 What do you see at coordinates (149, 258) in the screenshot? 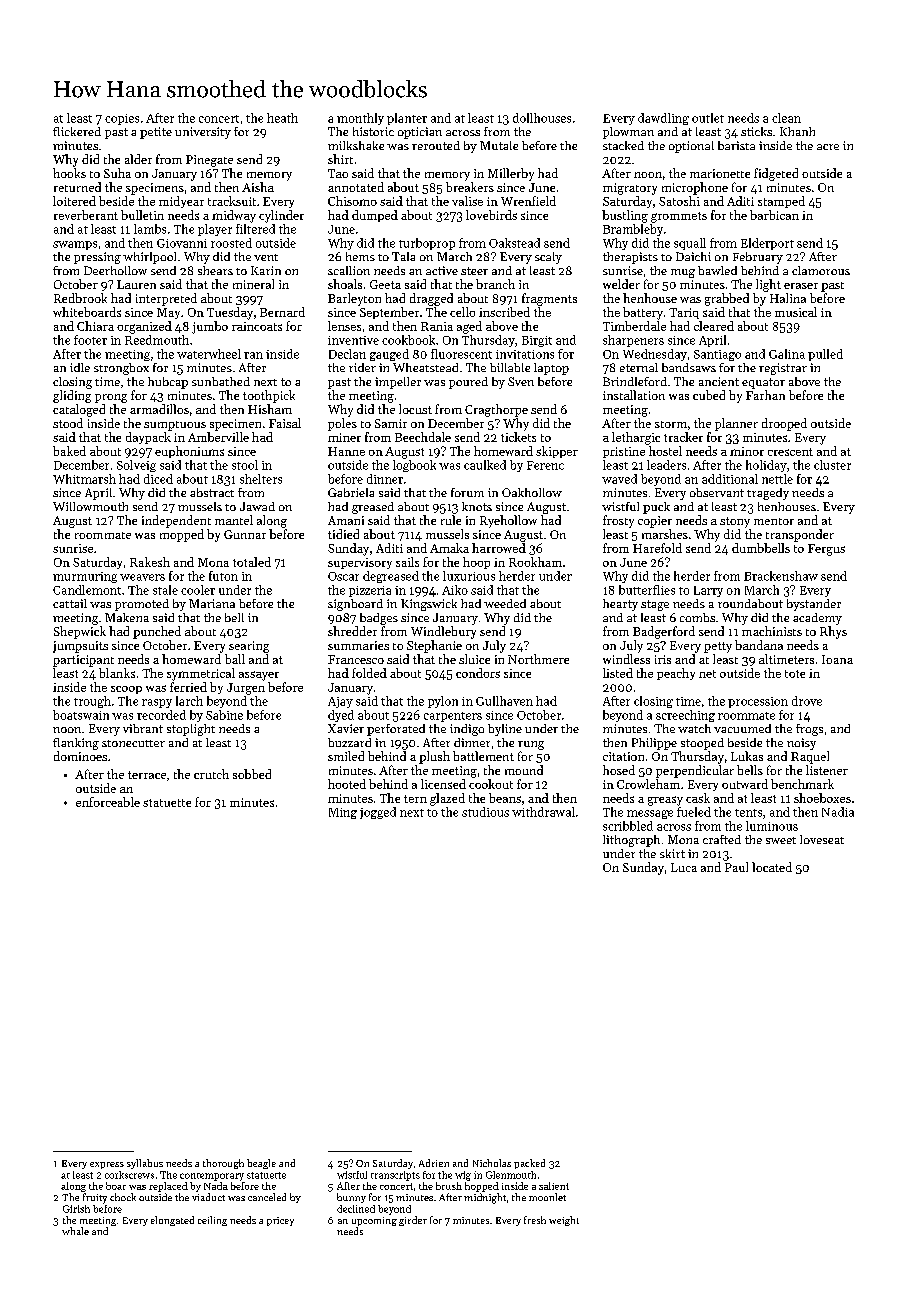
I see `whirlpool` at bounding box center [149, 258].
